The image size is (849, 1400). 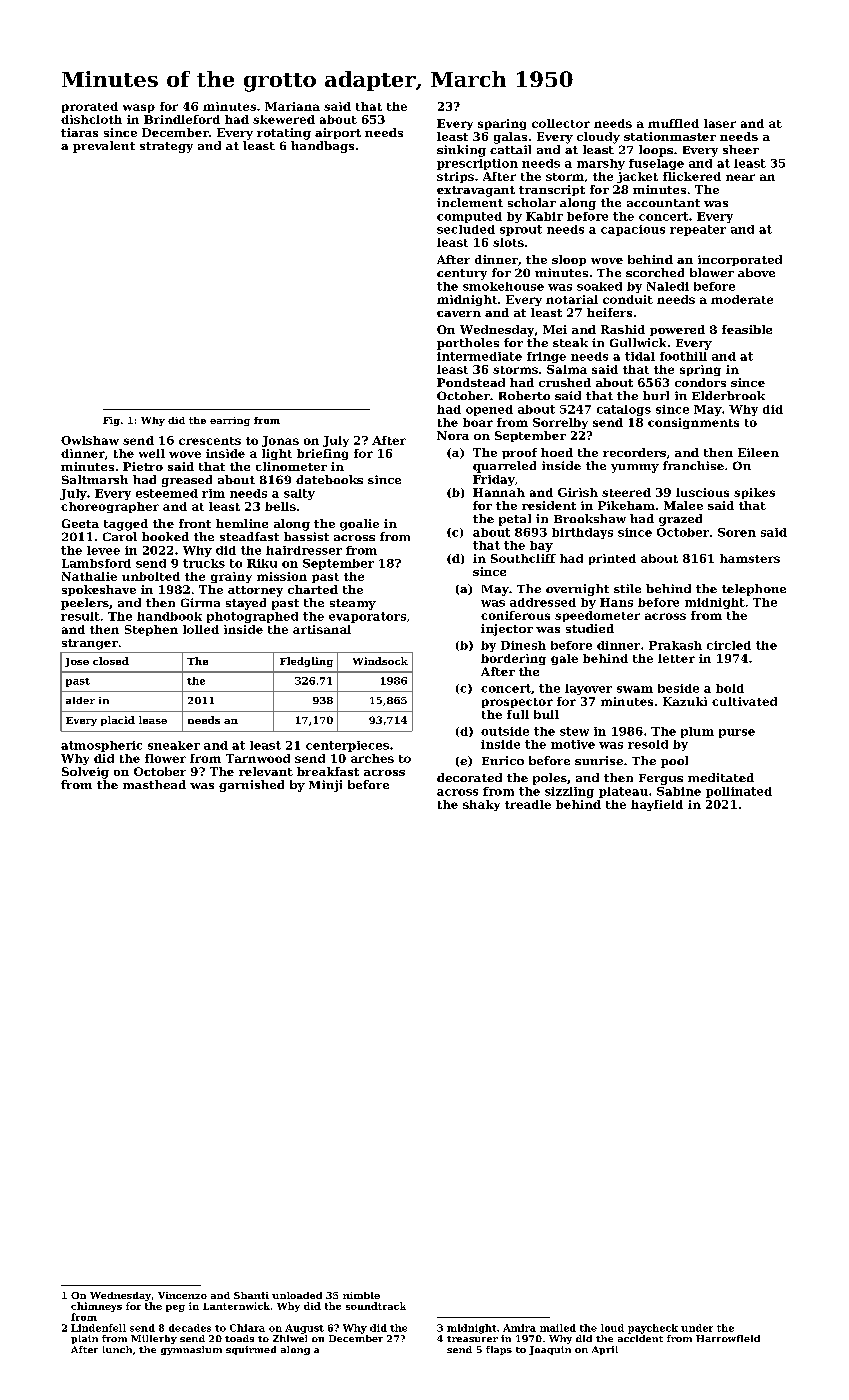 What do you see at coordinates (372, 758) in the image?
I see `arches` at bounding box center [372, 758].
